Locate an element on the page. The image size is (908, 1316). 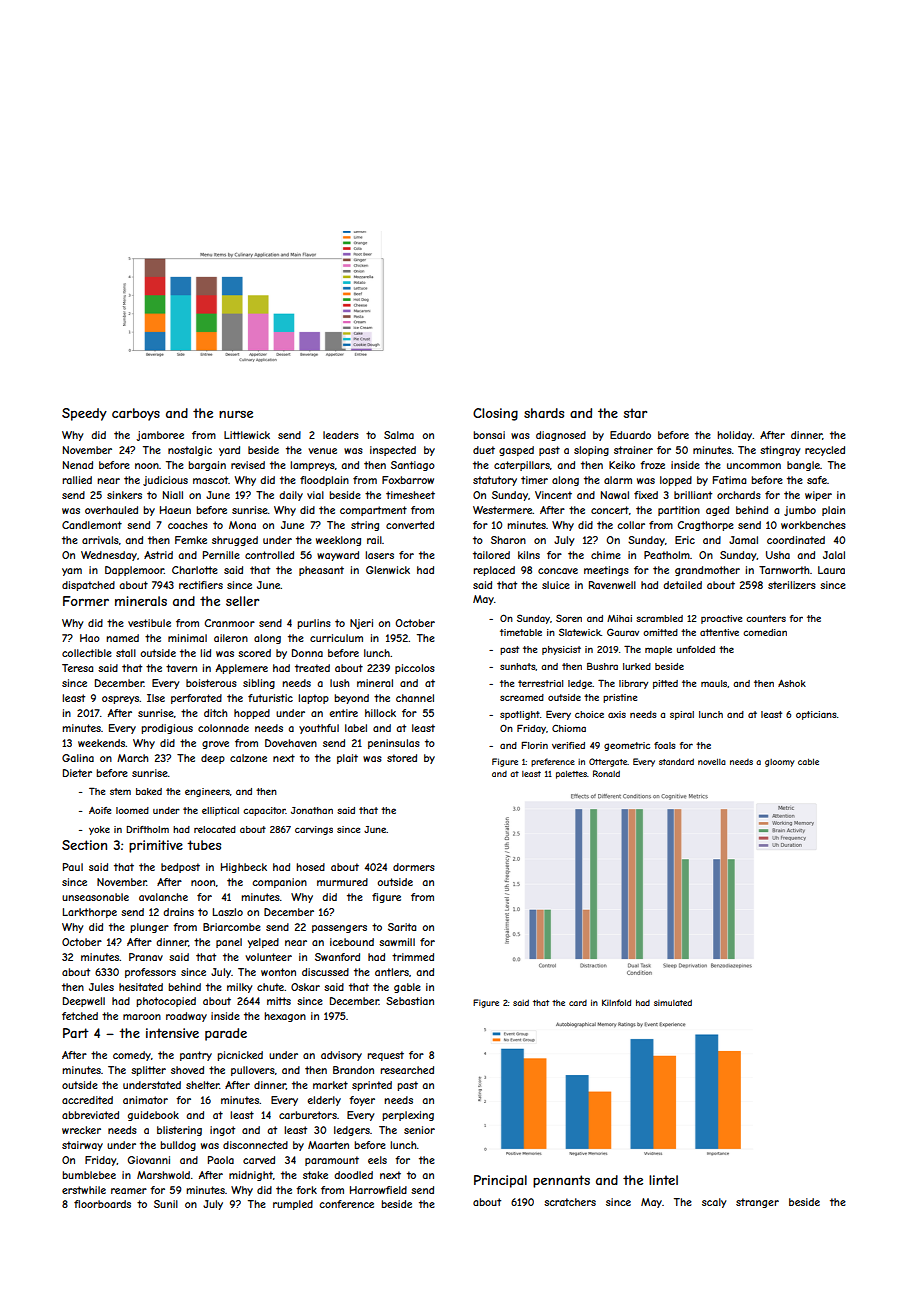
stairway is located at coordinates (82, 1146).
